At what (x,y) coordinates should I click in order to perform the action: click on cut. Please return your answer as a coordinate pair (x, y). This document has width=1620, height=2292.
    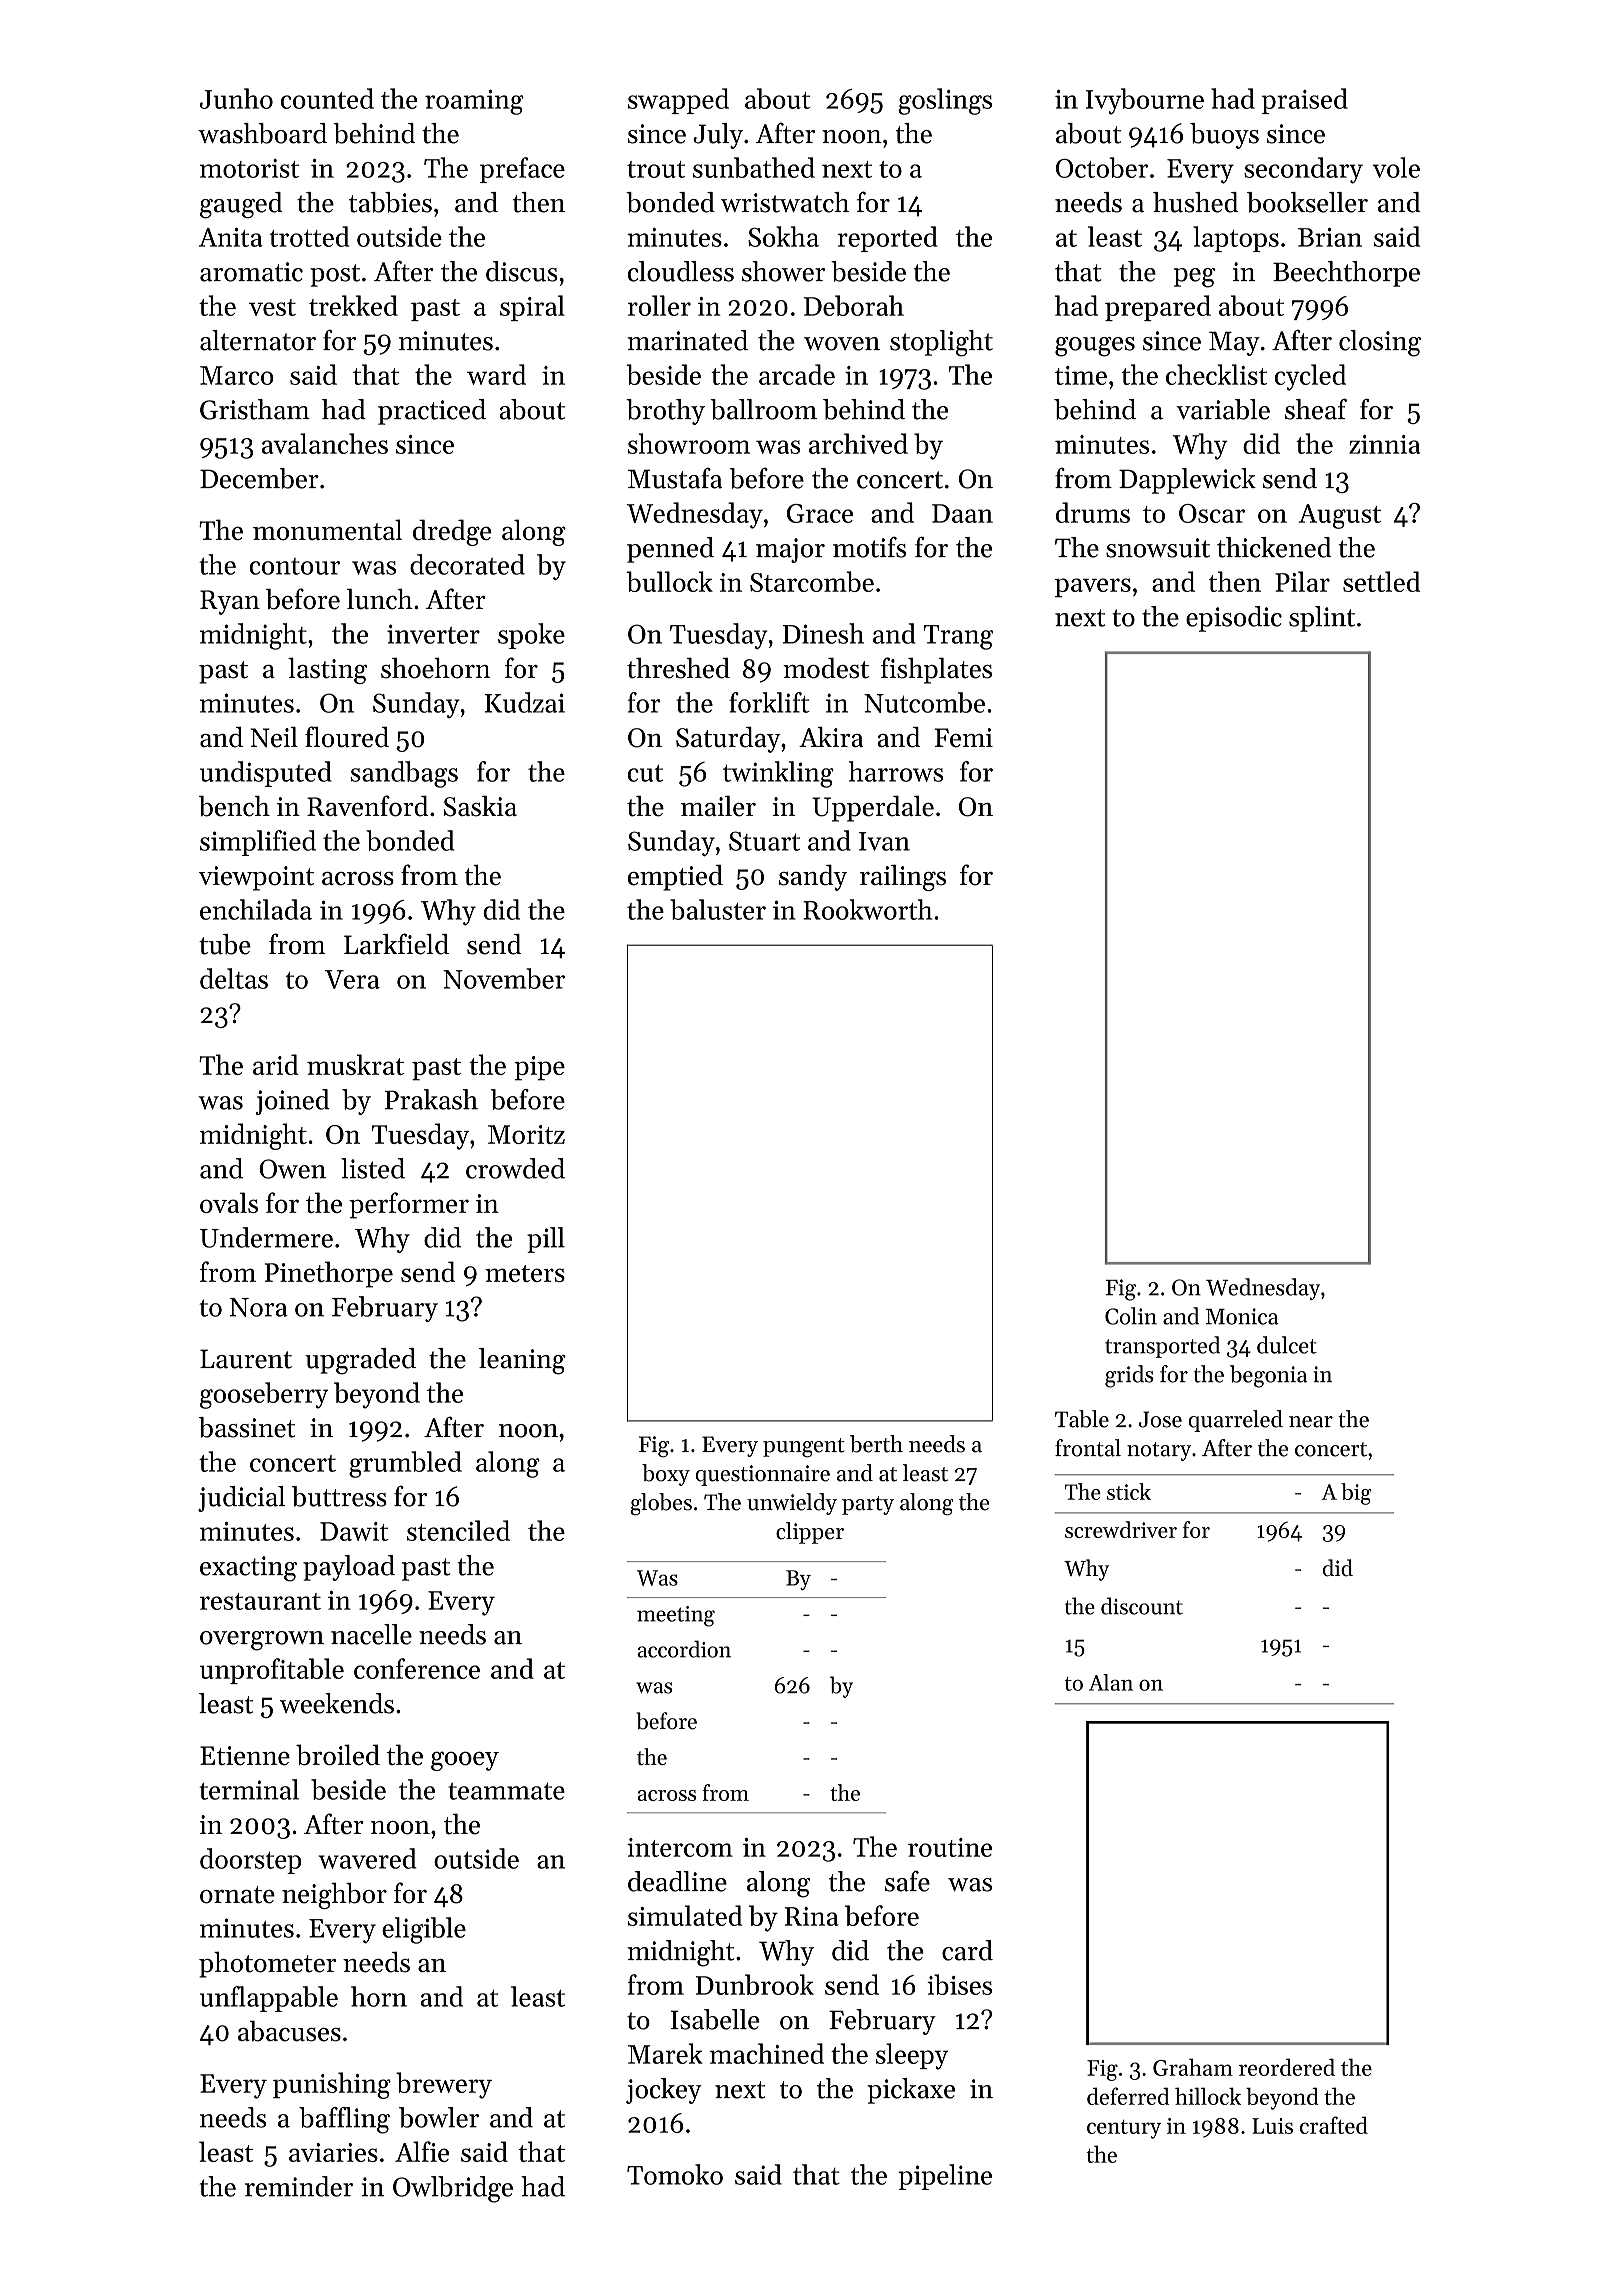
    Looking at the image, I should click on (645, 773).
